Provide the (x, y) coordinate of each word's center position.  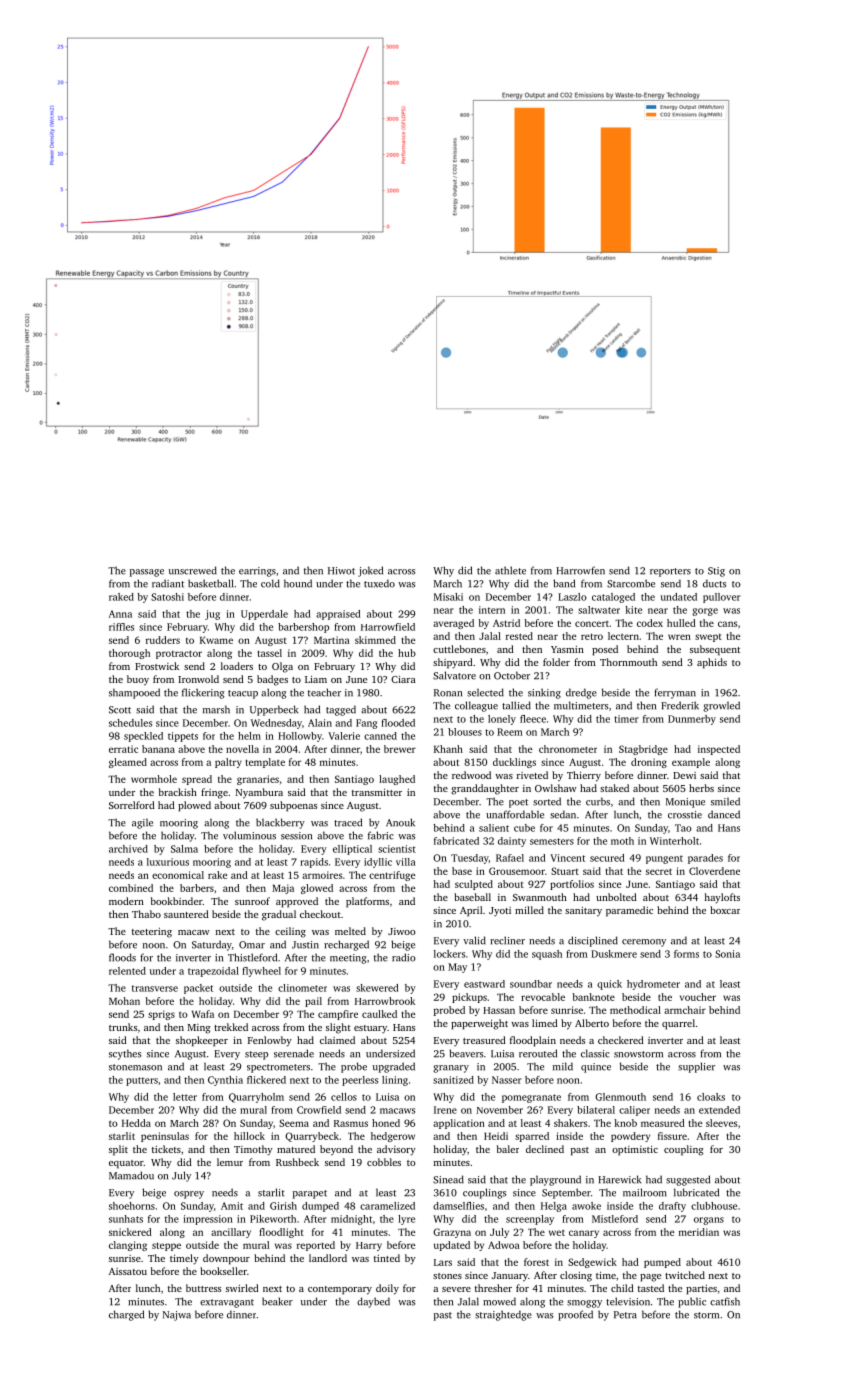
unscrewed (193, 570)
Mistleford (615, 1219)
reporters (670, 572)
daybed (373, 1302)
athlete (510, 570)
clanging (128, 1246)
